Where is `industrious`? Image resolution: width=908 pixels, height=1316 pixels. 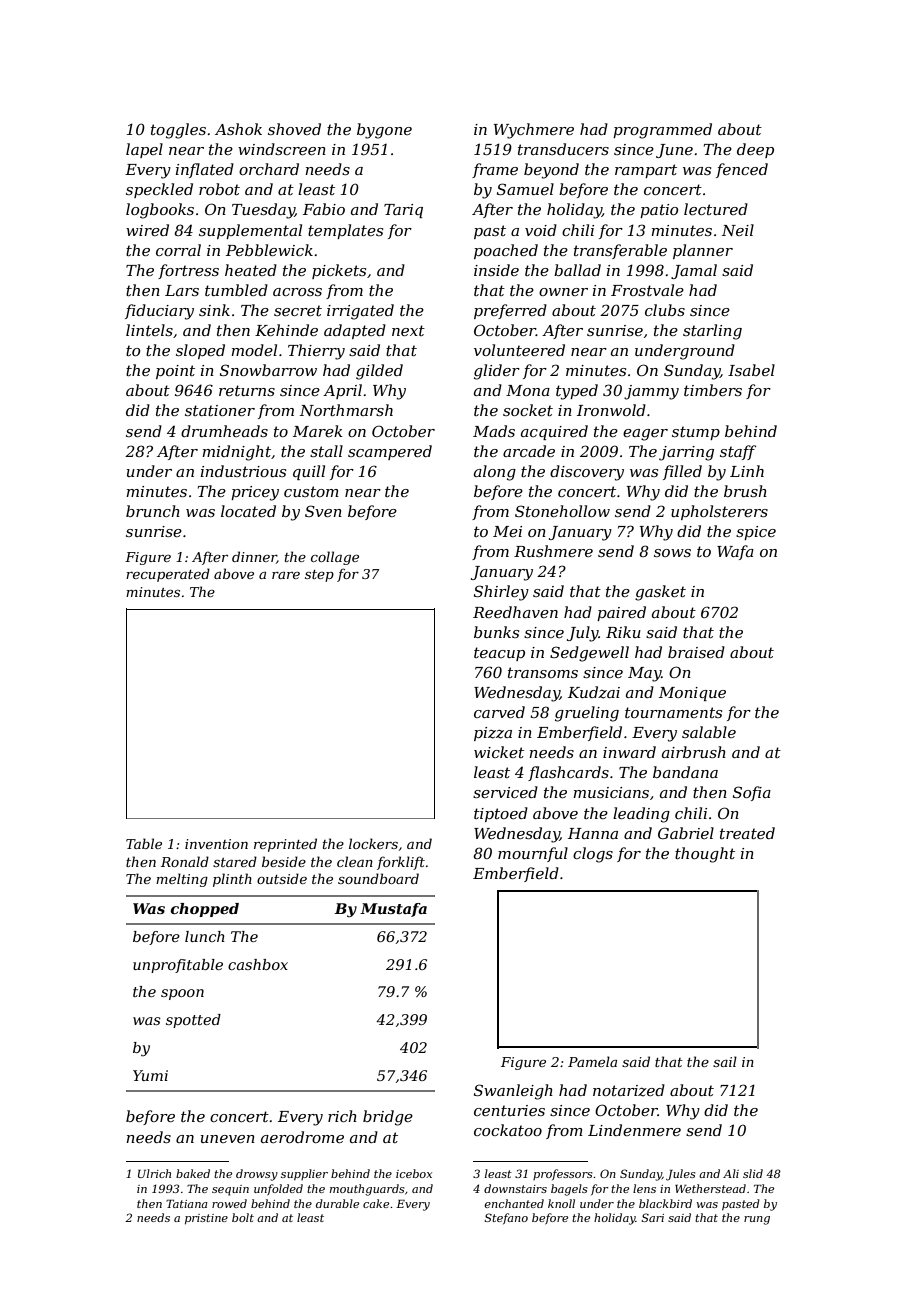
industrious is located at coordinates (243, 471).
